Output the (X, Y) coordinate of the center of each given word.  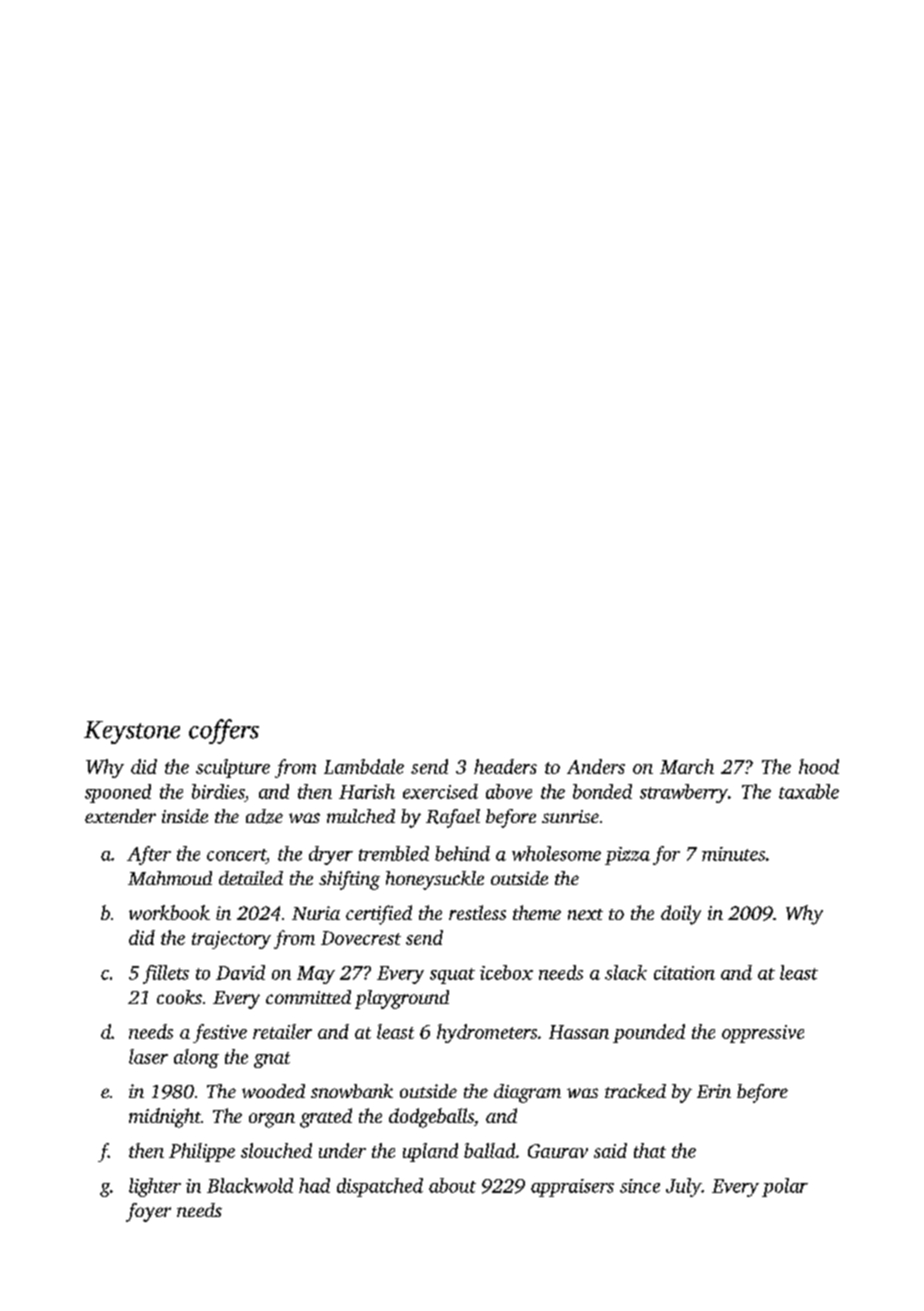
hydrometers (487, 1033)
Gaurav (558, 1151)
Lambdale (364, 766)
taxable (809, 791)
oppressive (763, 1034)
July (684, 1187)
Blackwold (250, 1185)
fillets (166, 974)
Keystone (132, 732)
